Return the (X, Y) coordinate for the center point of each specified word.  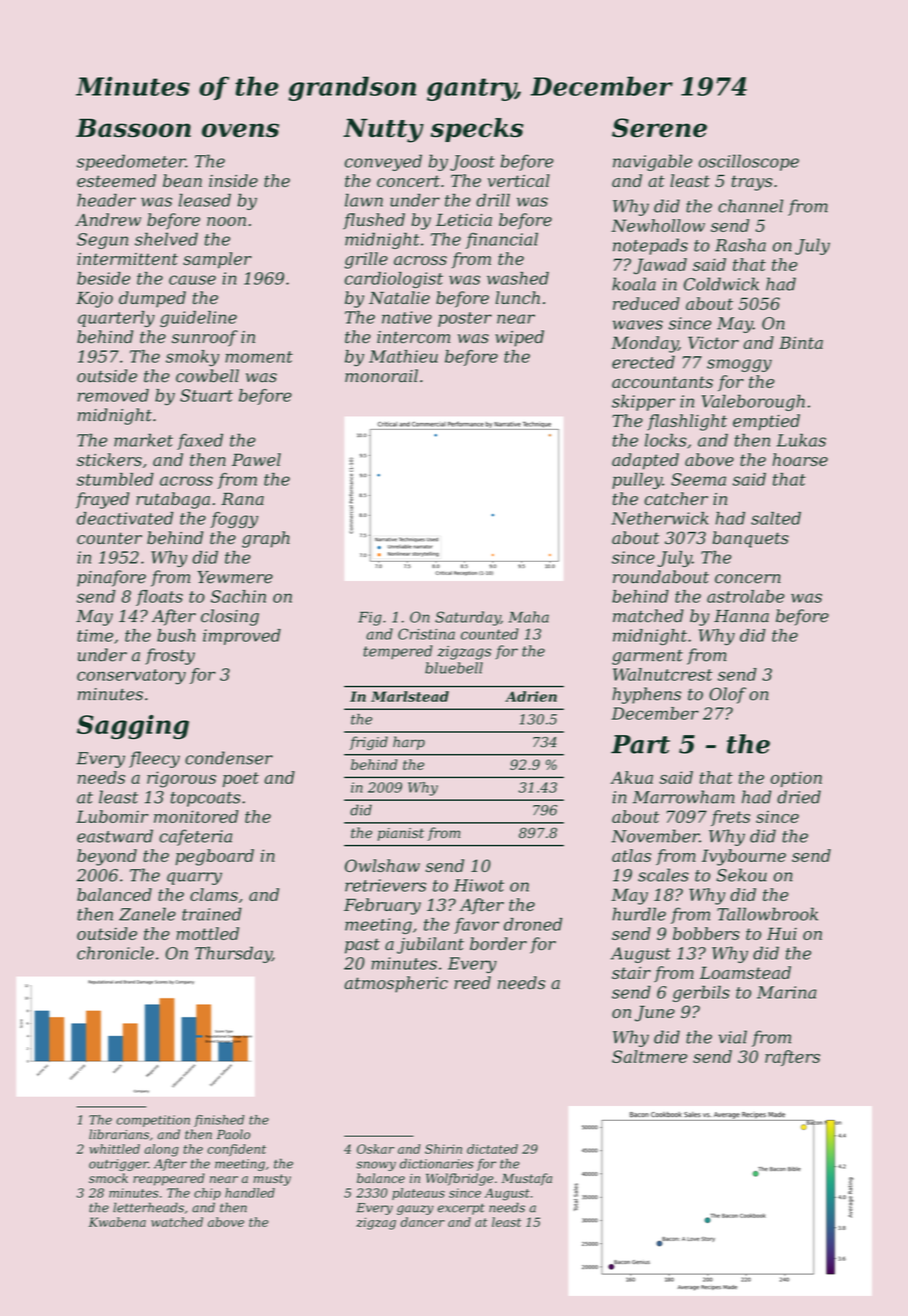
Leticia (464, 219)
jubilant (430, 945)
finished (219, 1121)
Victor (713, 342)
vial (733, 1037)
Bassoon (133, 128)
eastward (115, 836)
